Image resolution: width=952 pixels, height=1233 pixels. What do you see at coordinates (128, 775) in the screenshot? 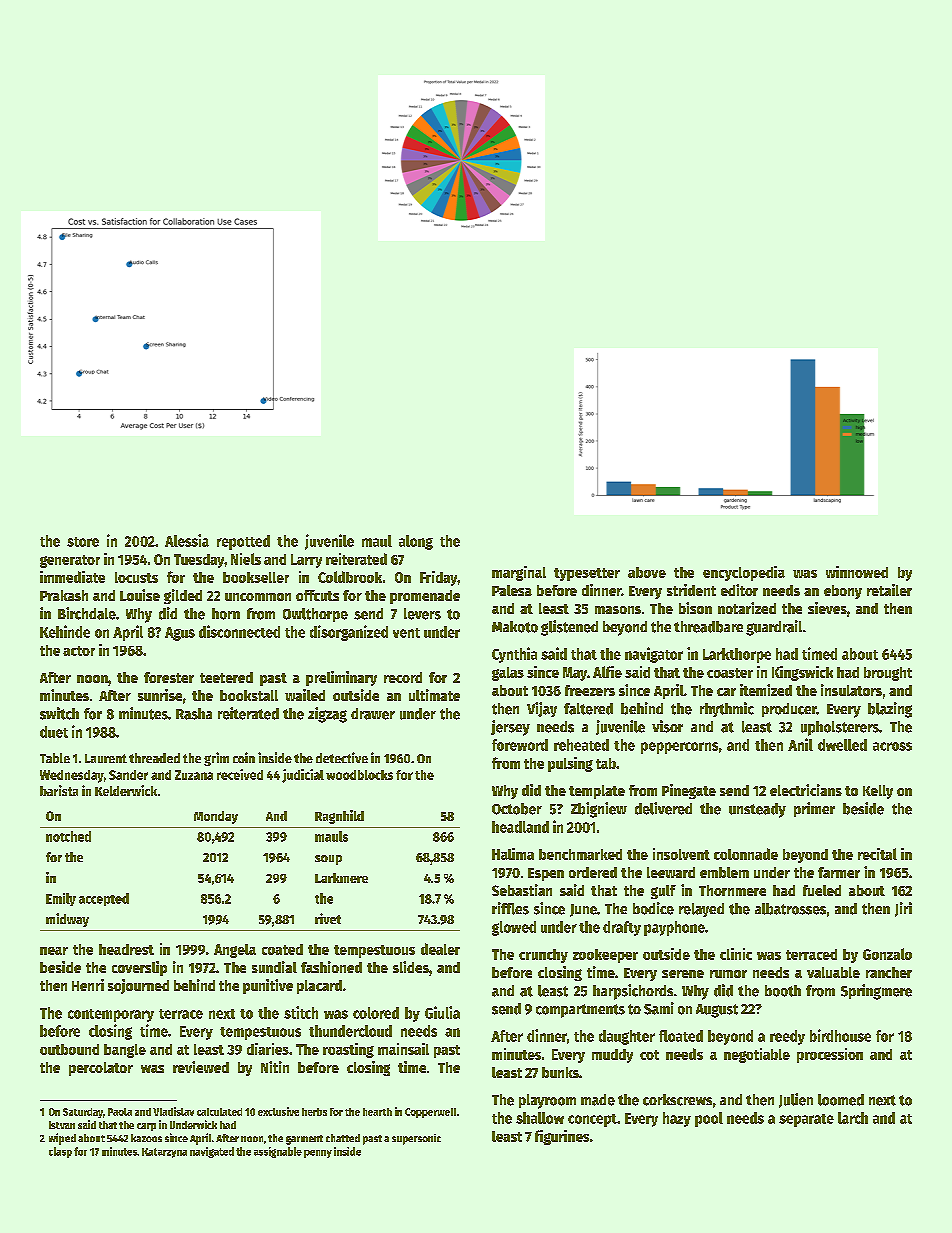
I see `Sander` at bounding box center [128, 775].
